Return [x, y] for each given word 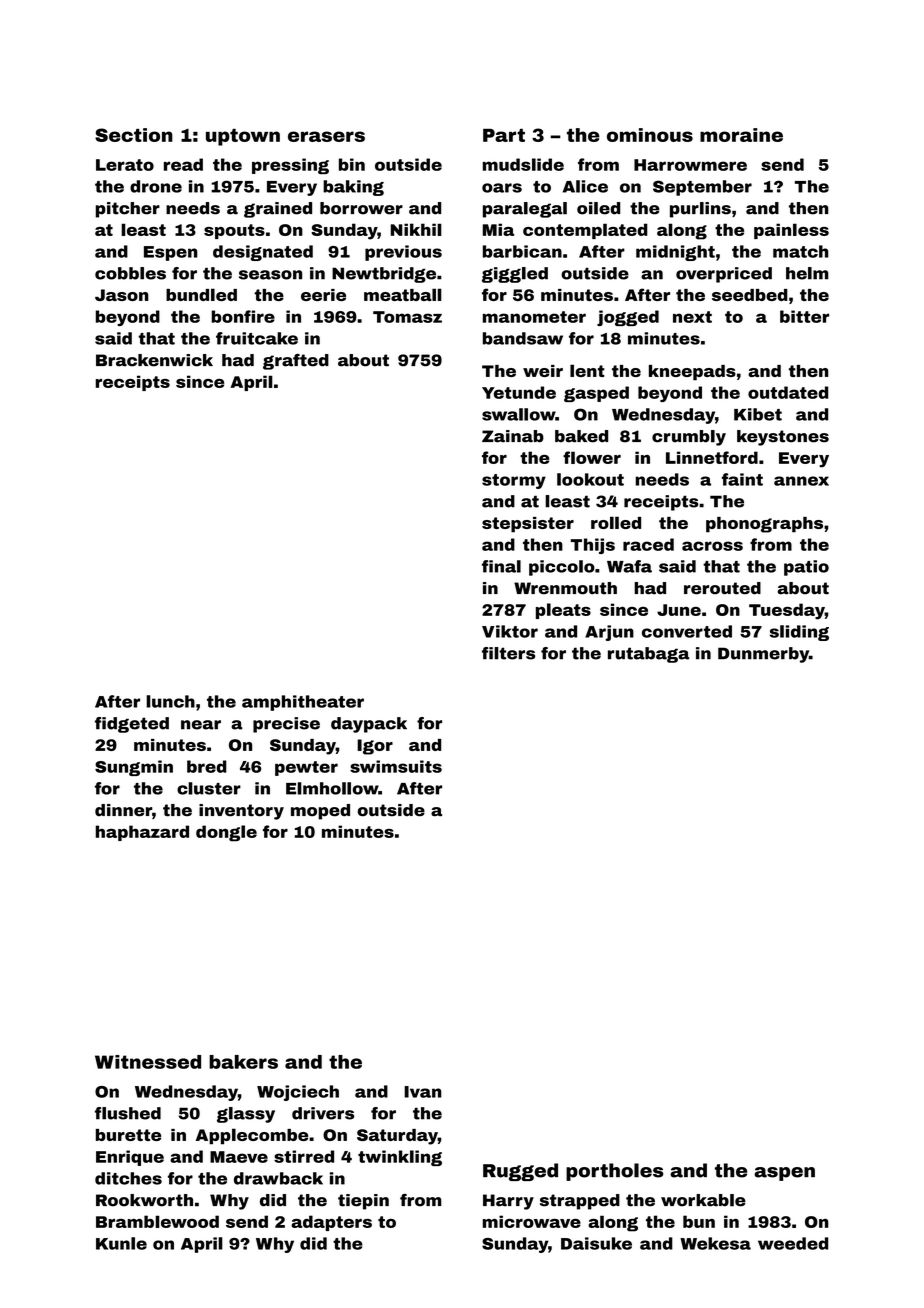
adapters [331, 1223]
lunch [170, 701]
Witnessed [148, 1062]
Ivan [423, 1092]
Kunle [121, 1243]
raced [648, 544]
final [501, 566]
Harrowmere [690, 165]
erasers [326, 136]
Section [134, 135]
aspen [784, 1174]
